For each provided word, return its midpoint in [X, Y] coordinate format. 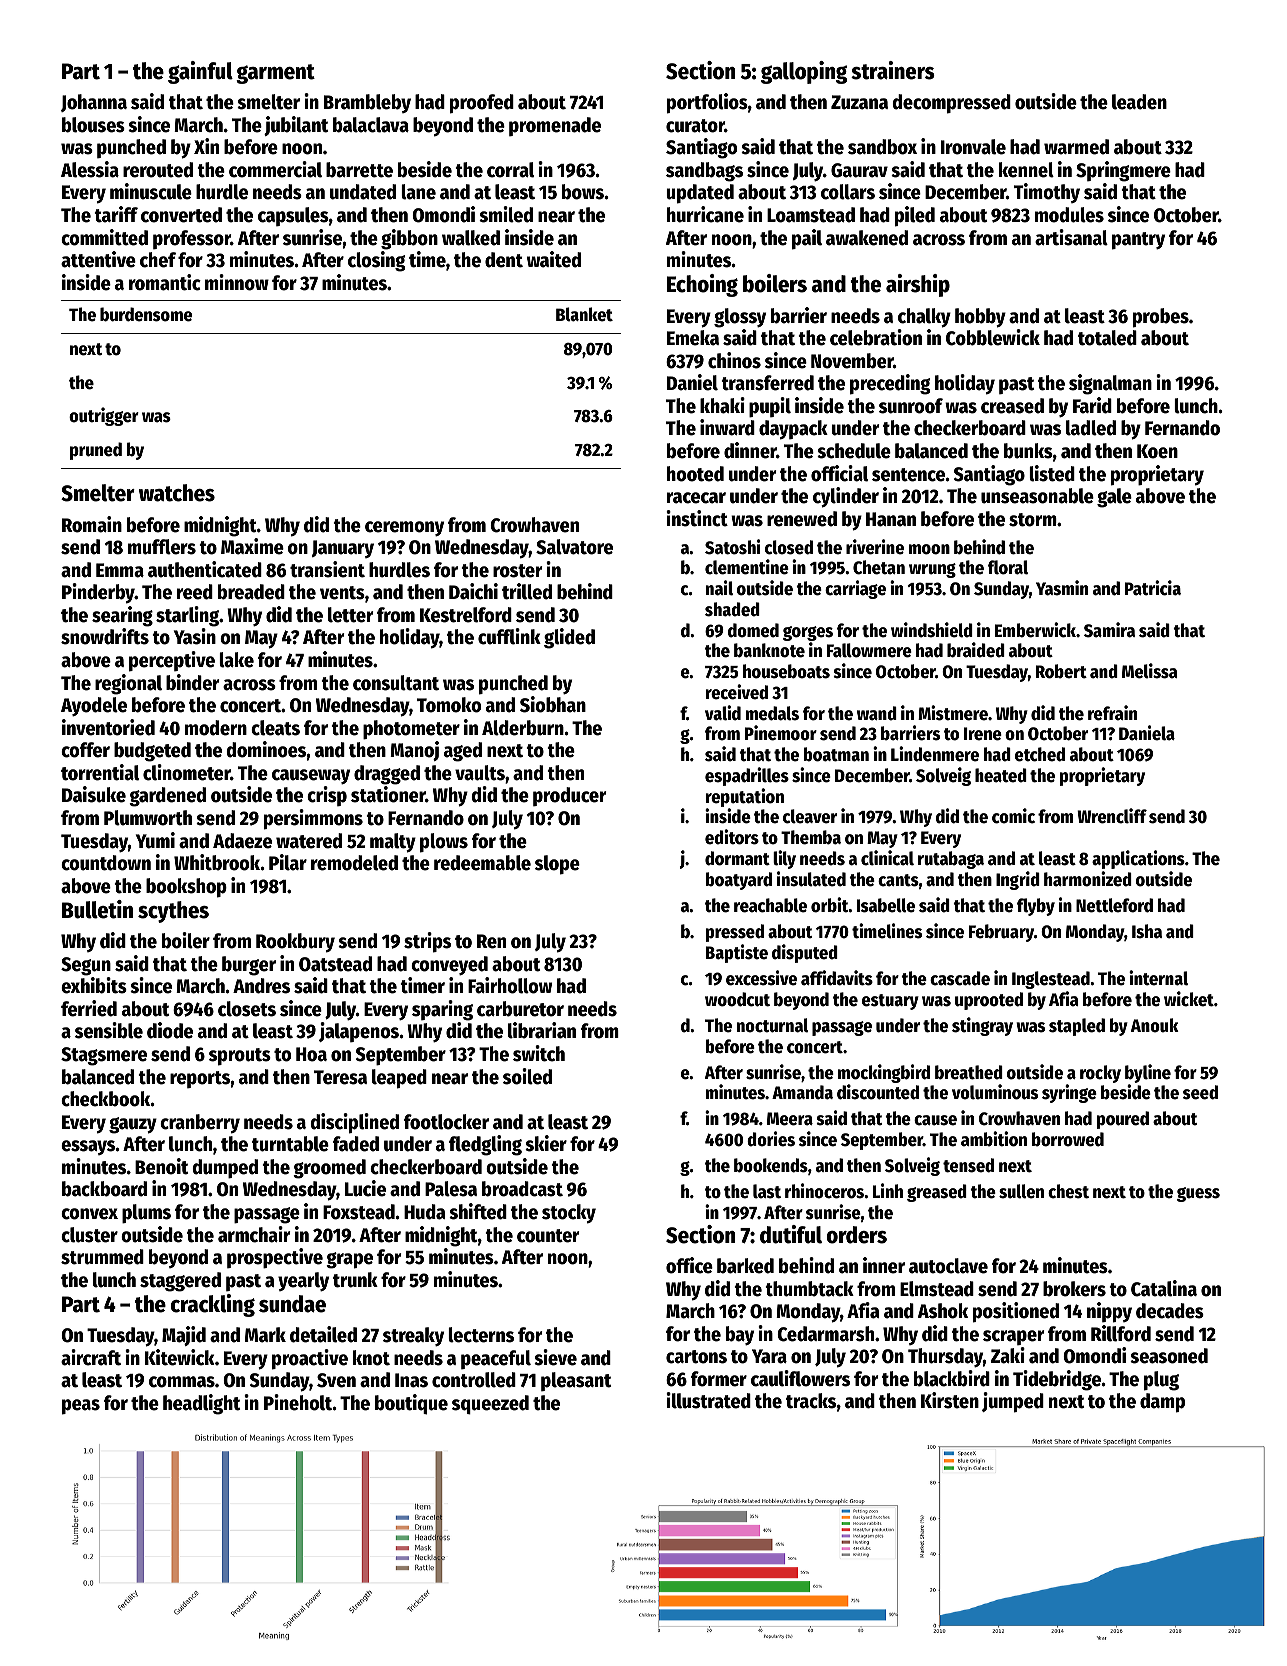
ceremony [404, 529]
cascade [960, 978]
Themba [811, 837]
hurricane [705, 214]
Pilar [288, 862]
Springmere [1123, 171]
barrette [359, 170]
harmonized [1088, 879]
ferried [89, 1008]
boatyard [739, 881]
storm [1033, 520]
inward [727, 427]
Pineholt [298, 1402]
